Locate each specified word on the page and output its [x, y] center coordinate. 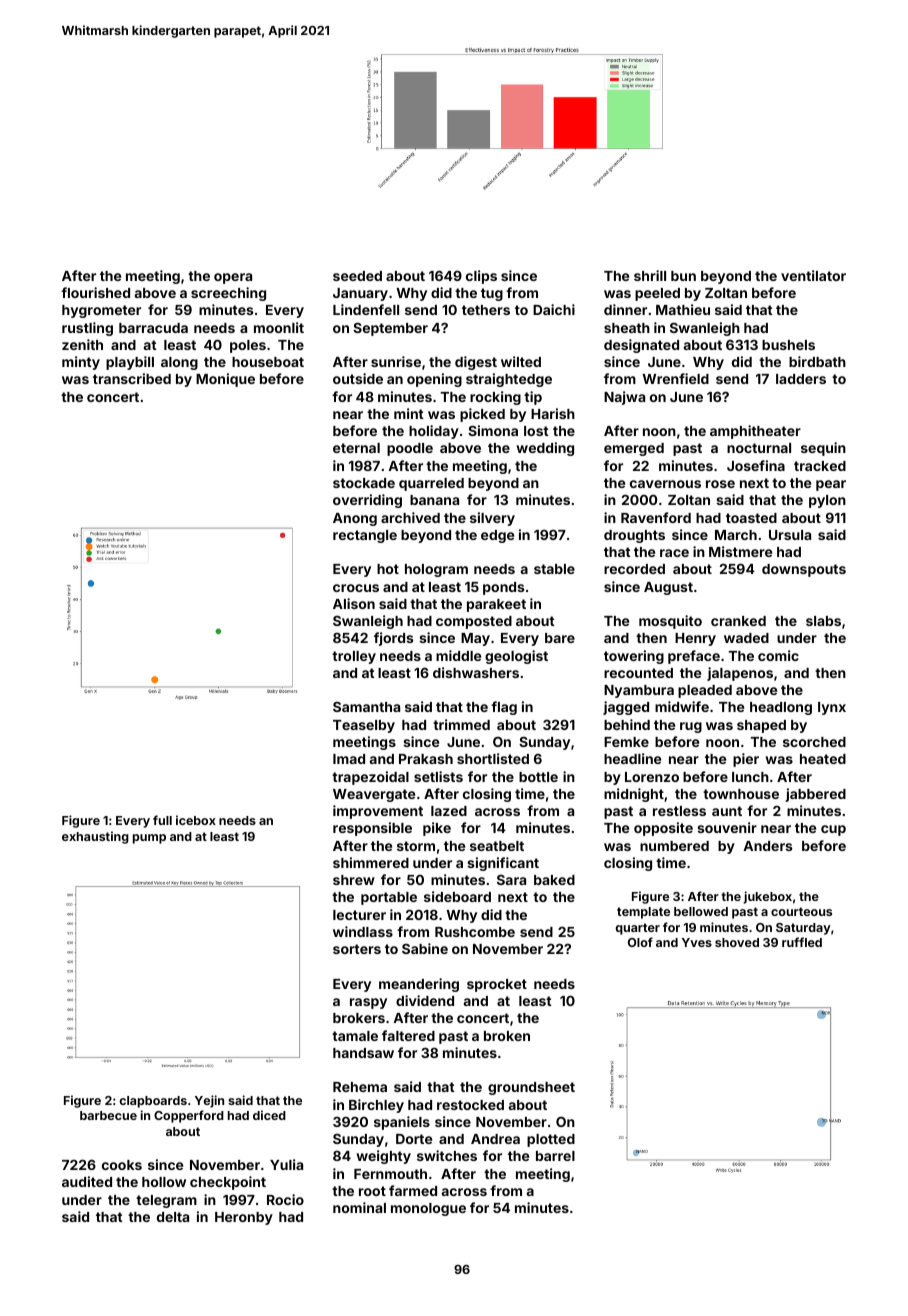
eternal [356, 448]
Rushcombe [475, 932]
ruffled [802, 942]
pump [149, 839]
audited [87, 1181]
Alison [354, 603]
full [162, 820]
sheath [627, 328]
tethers [486, 310]
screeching [228, 294]
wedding [545, 449]
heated [823, 759]
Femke [626, 742]
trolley [354, 657]
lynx [832, 708]
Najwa [624, 398]
